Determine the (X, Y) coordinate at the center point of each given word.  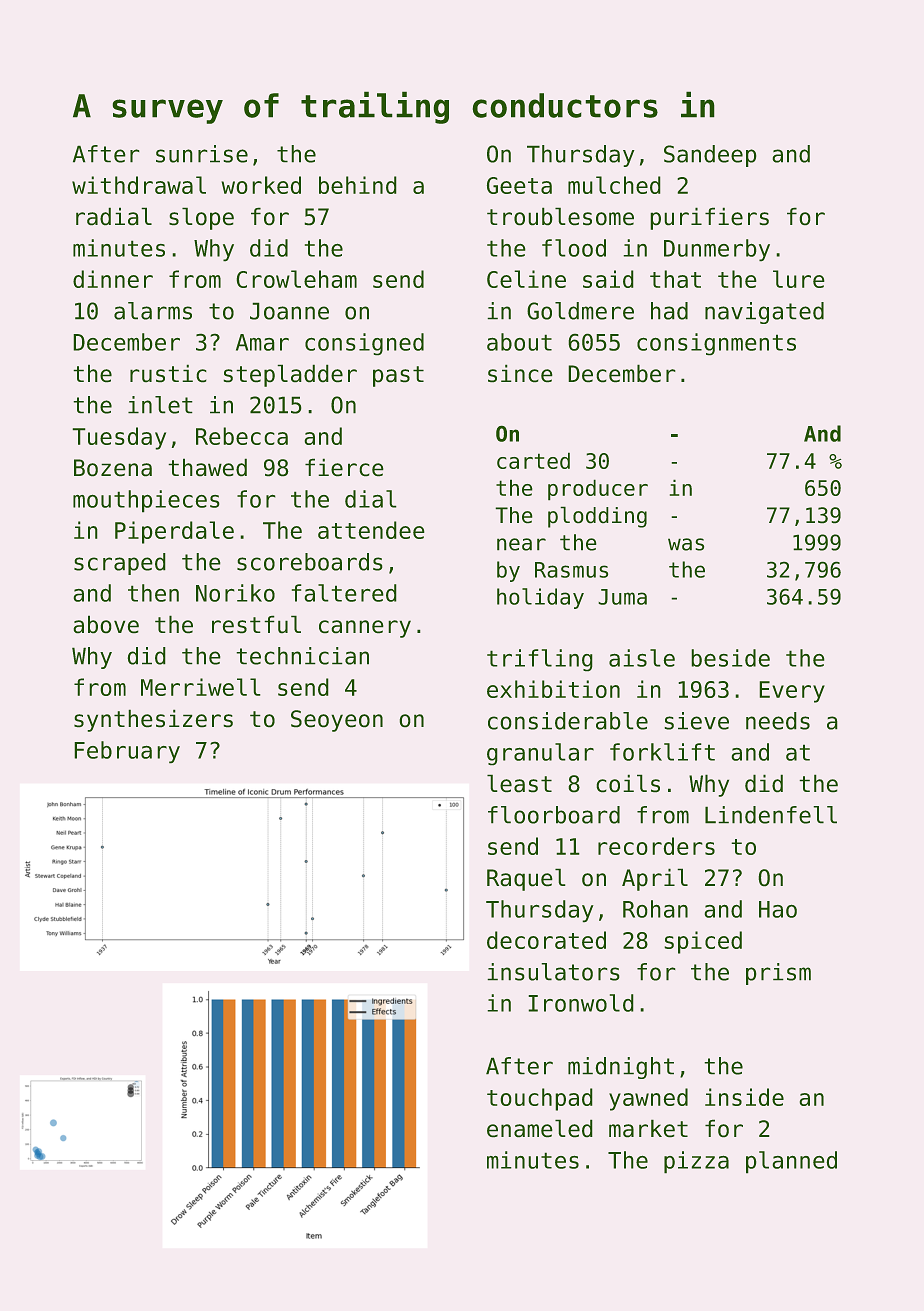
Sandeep (710, 156)
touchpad (540, 1099)
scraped (120, 564)
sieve (696, 721)
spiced (703, 942)
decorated (546, 940)
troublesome (560, 216)
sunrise (202, 154)
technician (302, 656)
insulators (553, 972)
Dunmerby (717, 250)
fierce (344, 467)
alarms (153, 311)
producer (598, 490)
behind (358, 185)
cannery (365, 629)
